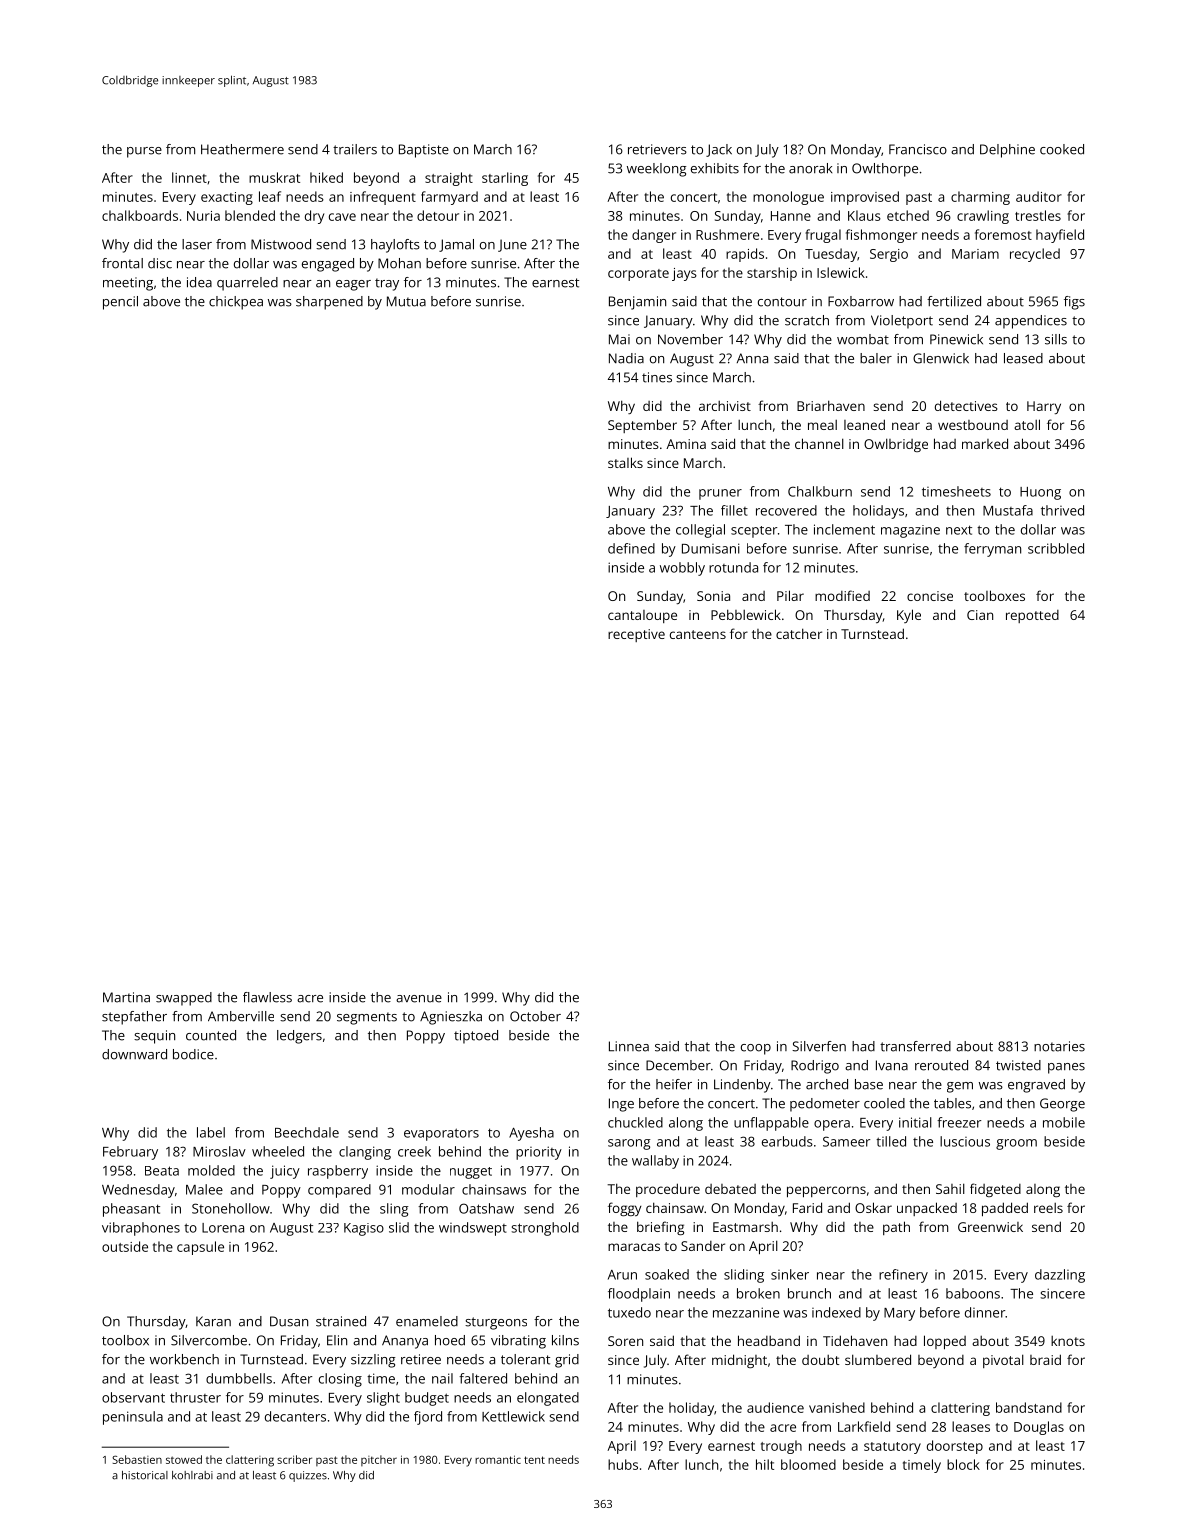 The image size is (1187, 1537). I want to click on trailers, so click(355, 149).
